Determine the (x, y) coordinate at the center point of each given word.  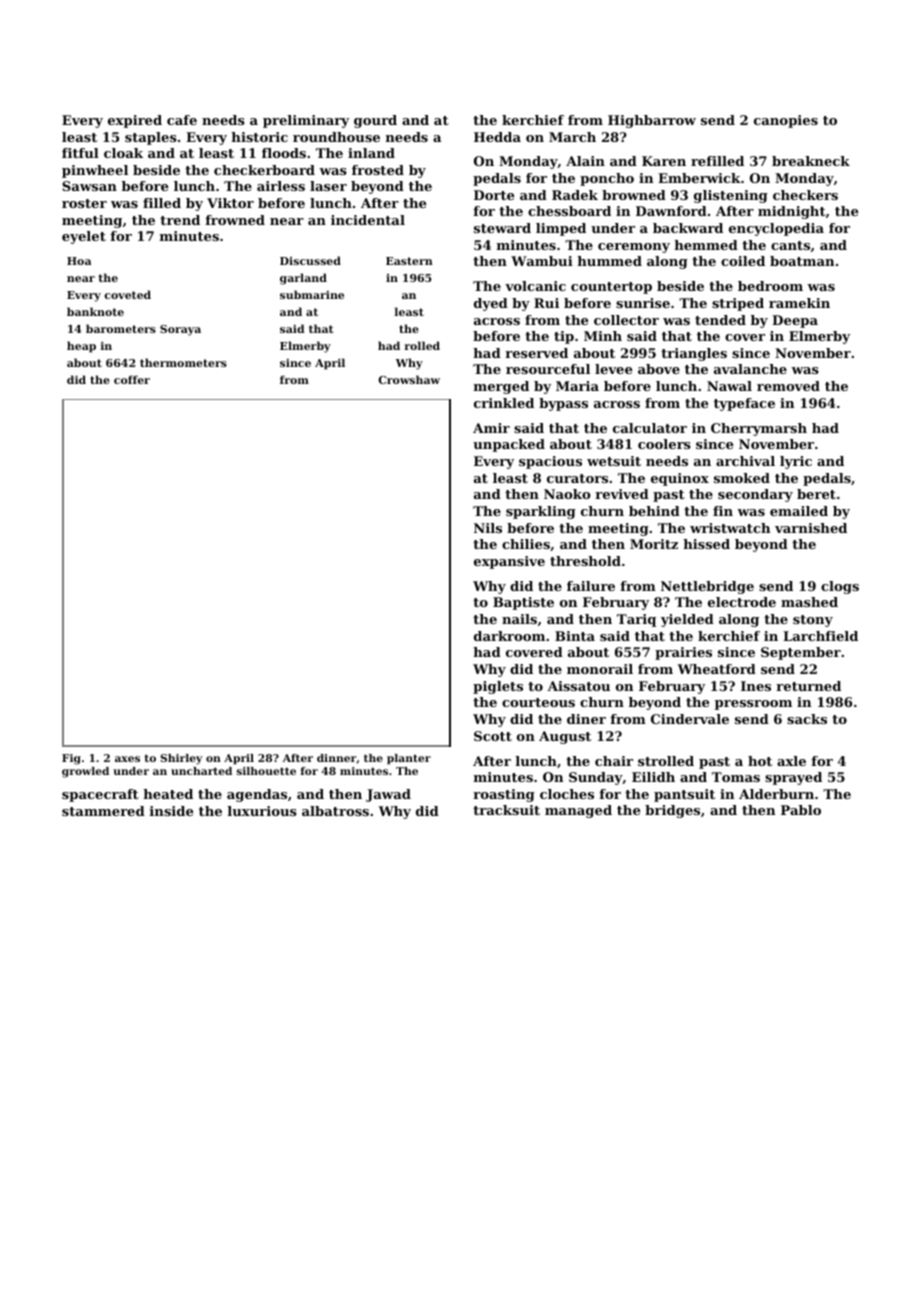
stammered (103, 811)
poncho (607, 179)
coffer (132, 379)
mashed (809, 602)
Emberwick (699, 178)
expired (135, 121)
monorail (600, 669)
